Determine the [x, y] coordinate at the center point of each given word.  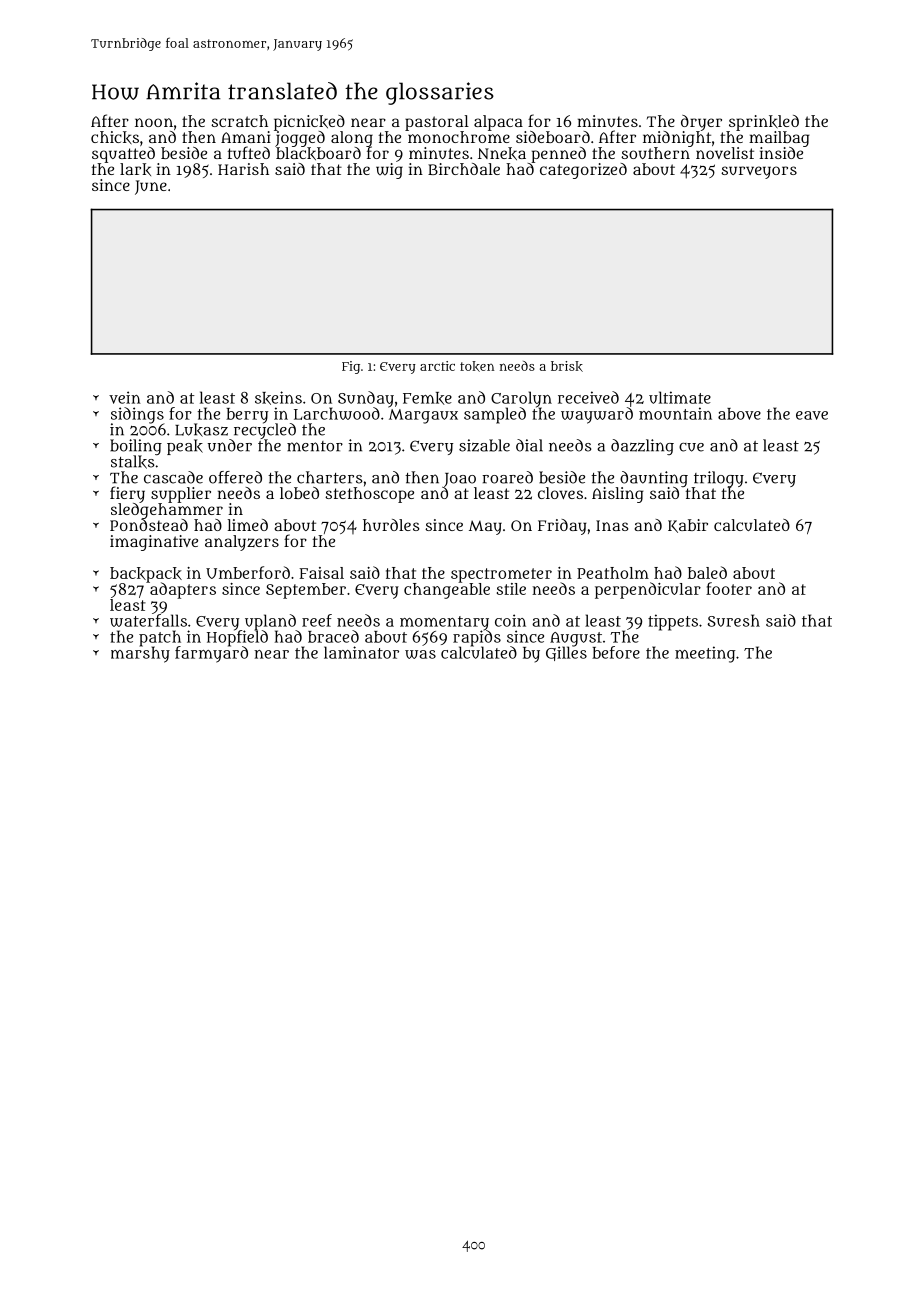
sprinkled [764, 123]
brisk [567, 366]
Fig [351, 367]
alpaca [498, 123]
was [420, 654]
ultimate [680, 397]
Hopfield [237, 638]
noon [154, 122]
